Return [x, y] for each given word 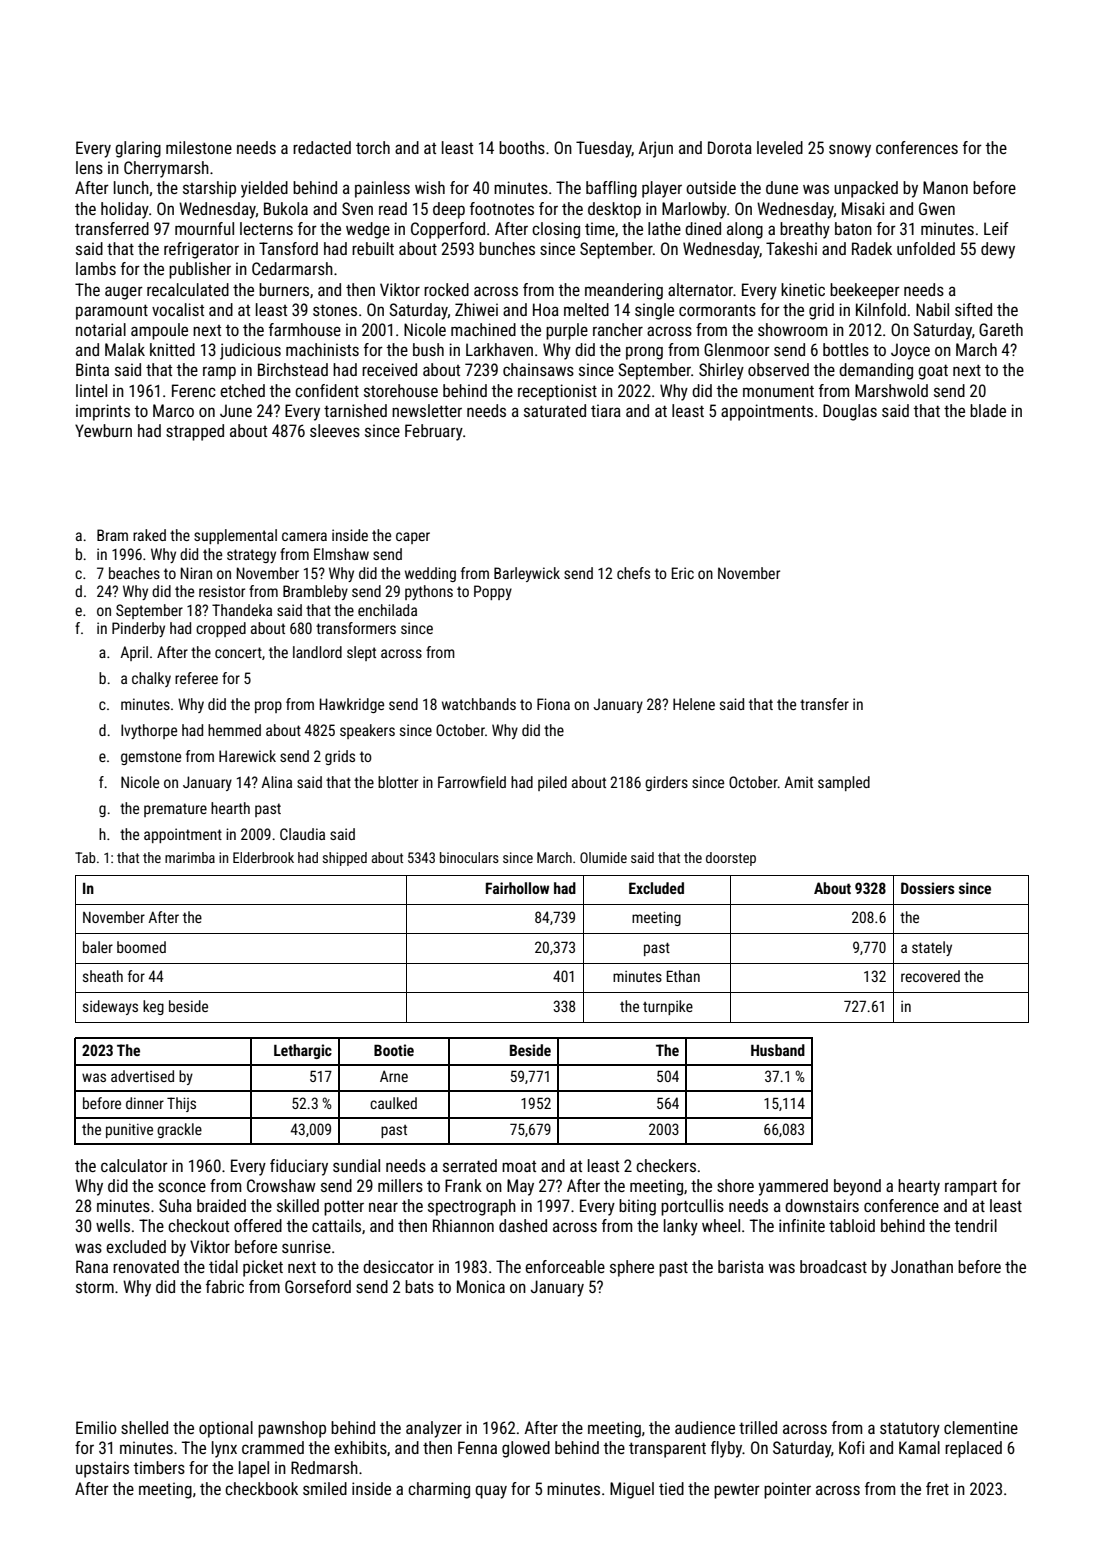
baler [98, 947]
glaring [138, 149]
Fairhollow [517, 888]
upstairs [102, 1469]
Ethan [683, 976]
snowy [850, 151]
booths [522, 147]
